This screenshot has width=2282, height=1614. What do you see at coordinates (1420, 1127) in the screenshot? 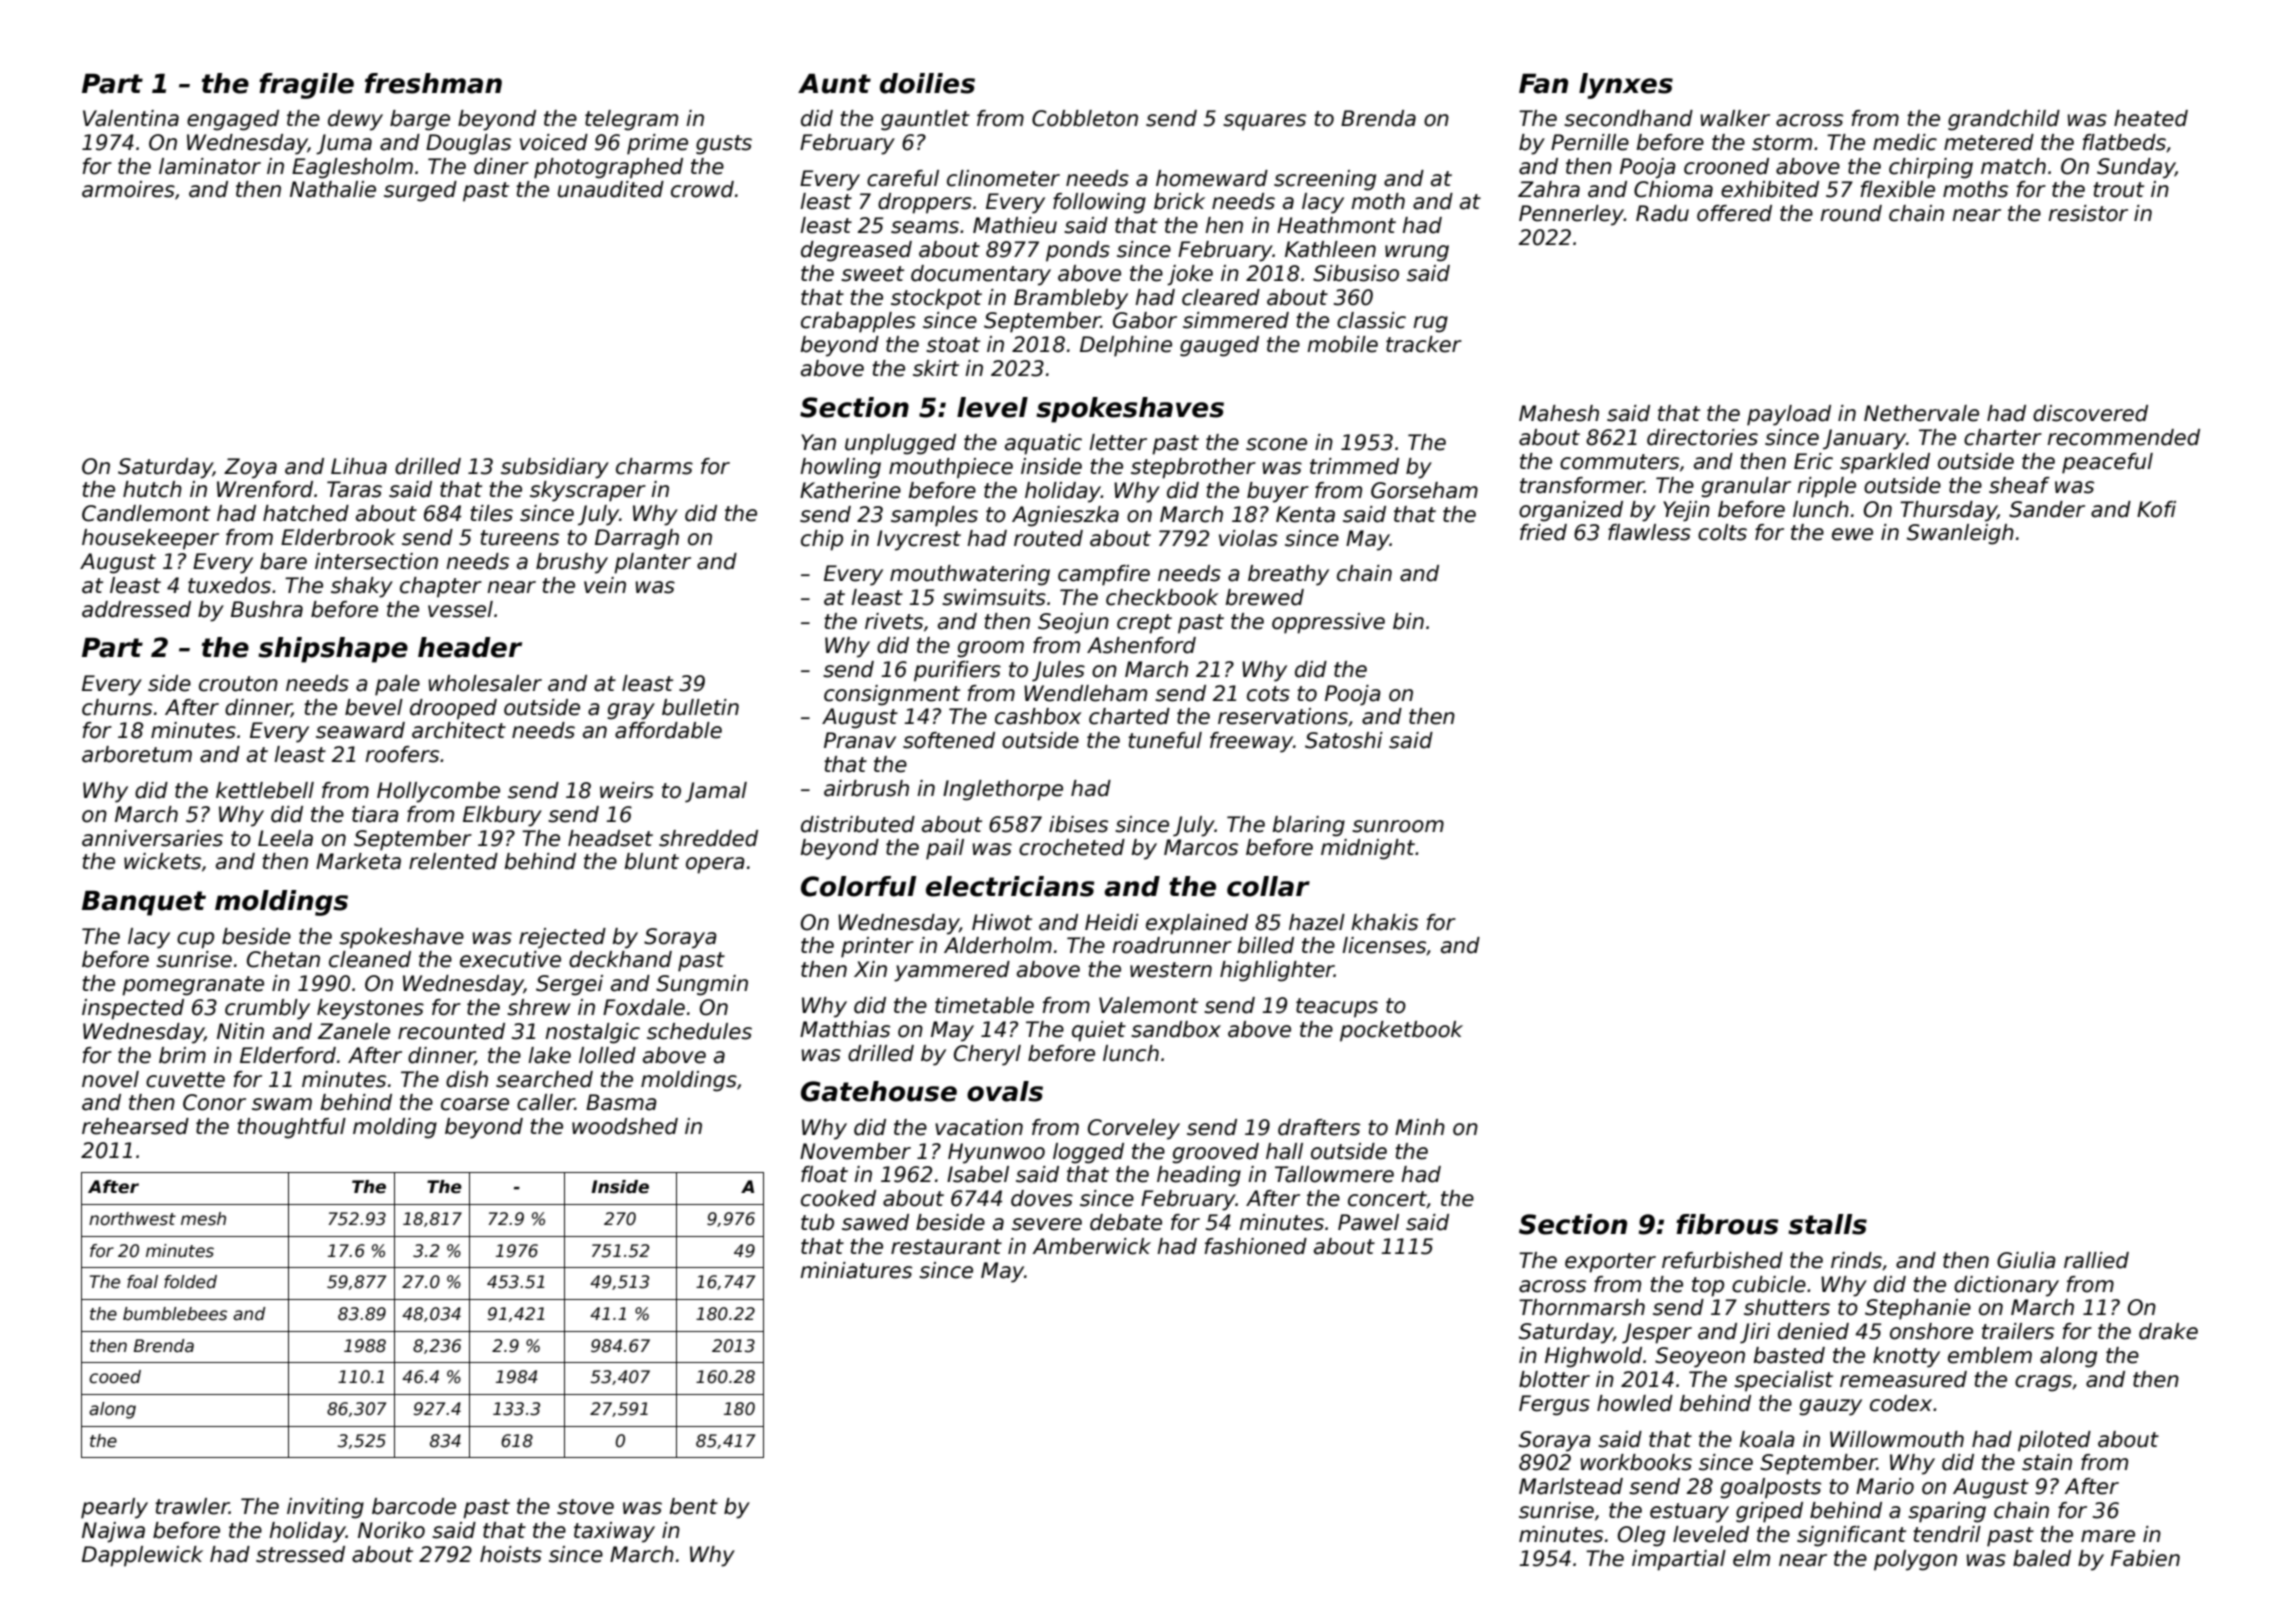
I see `Minh` at bounding box center [1420, 1127].
